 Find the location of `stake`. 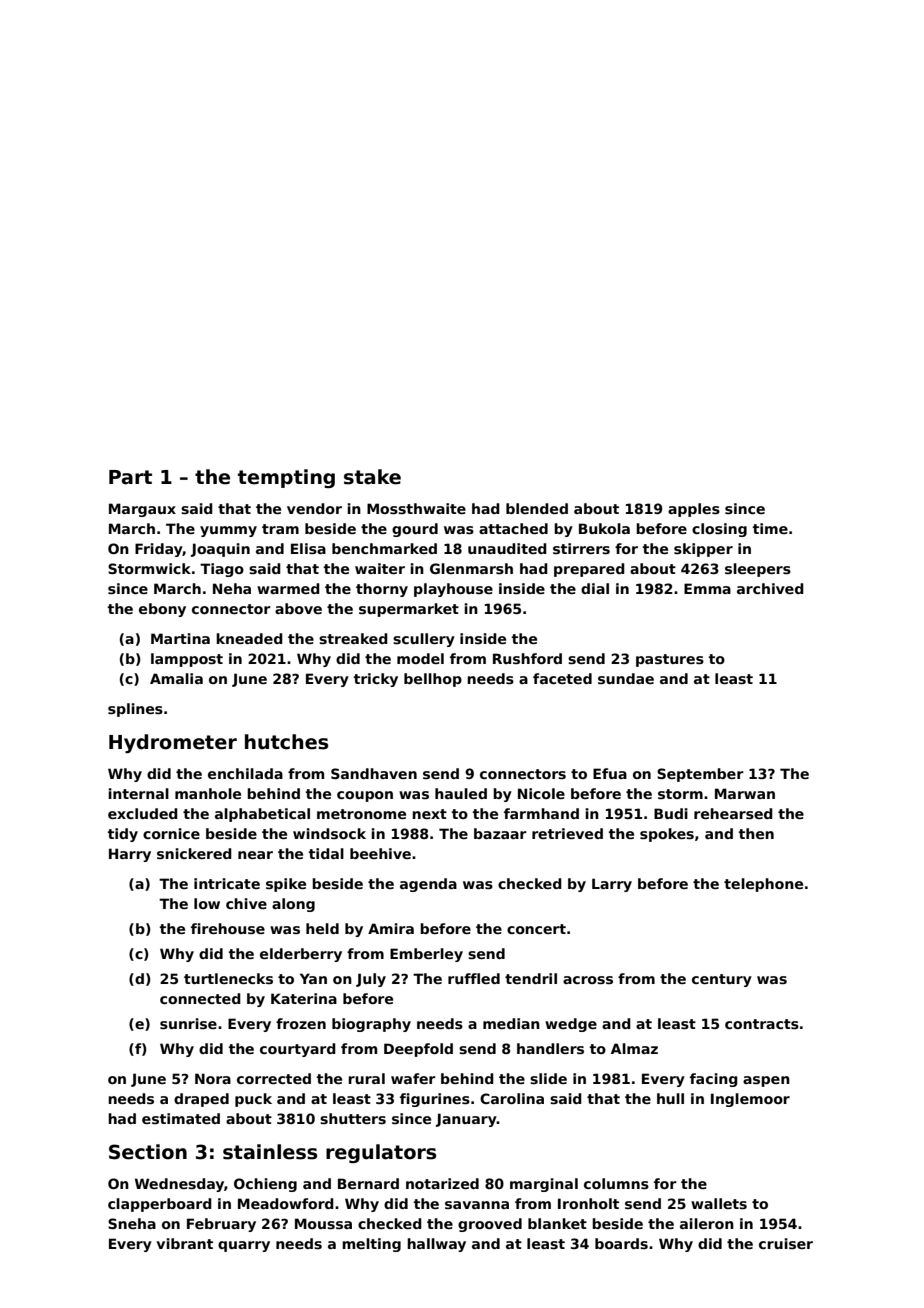

stake is located at coordinates (372, 477).
